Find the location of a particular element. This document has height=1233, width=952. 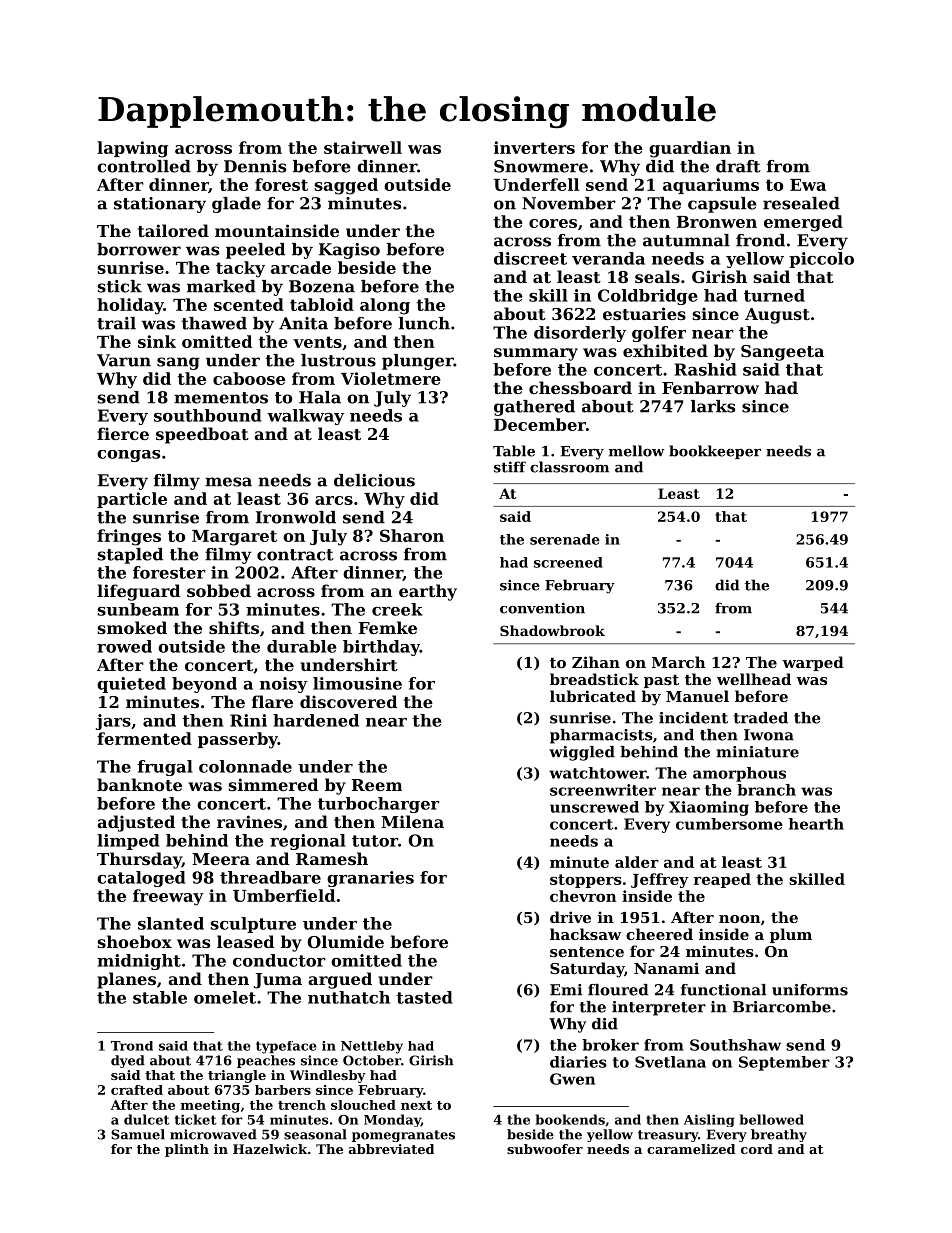

Meera is located at coordinates (221, 859).
